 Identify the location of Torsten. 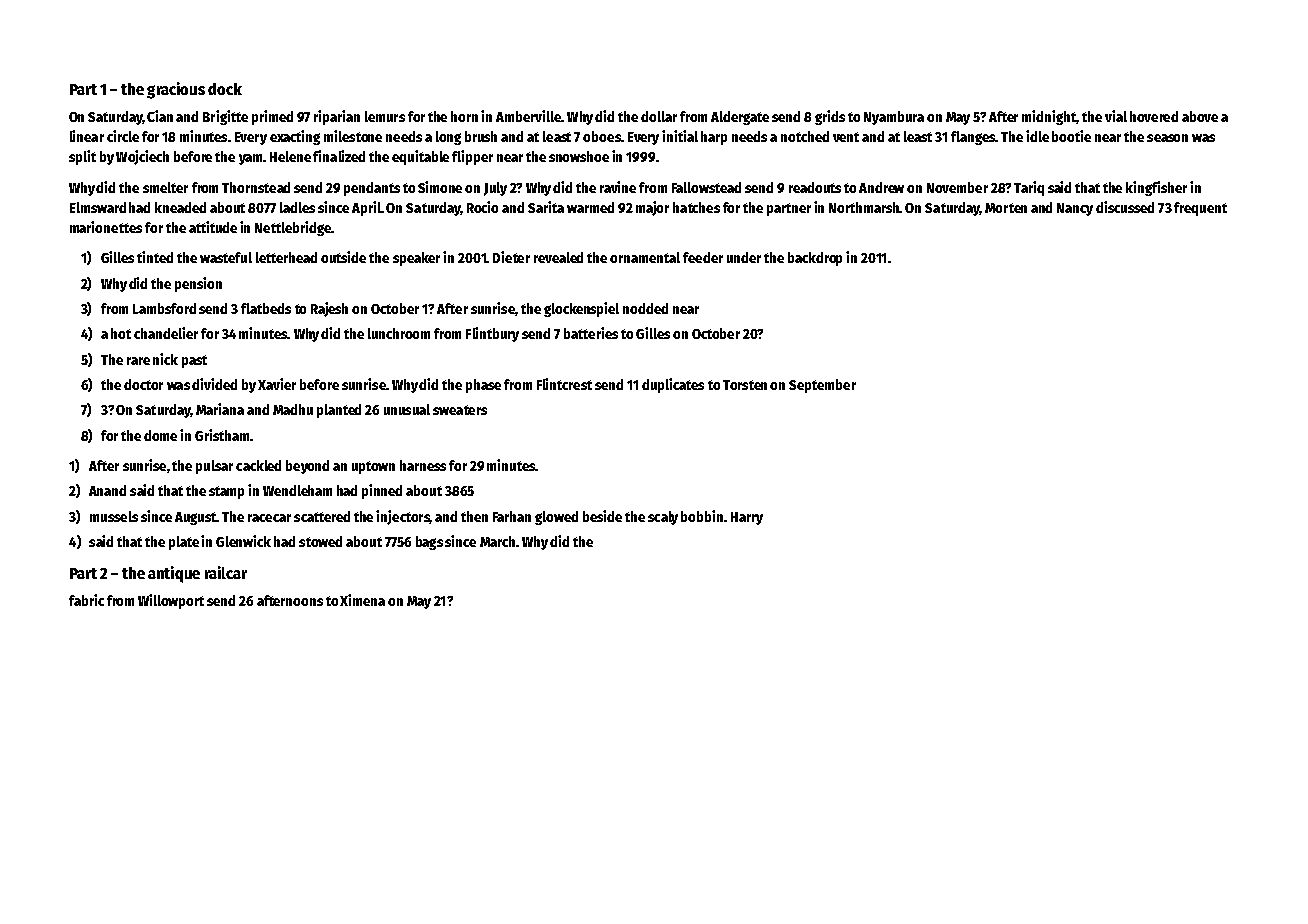
(745, 385).
